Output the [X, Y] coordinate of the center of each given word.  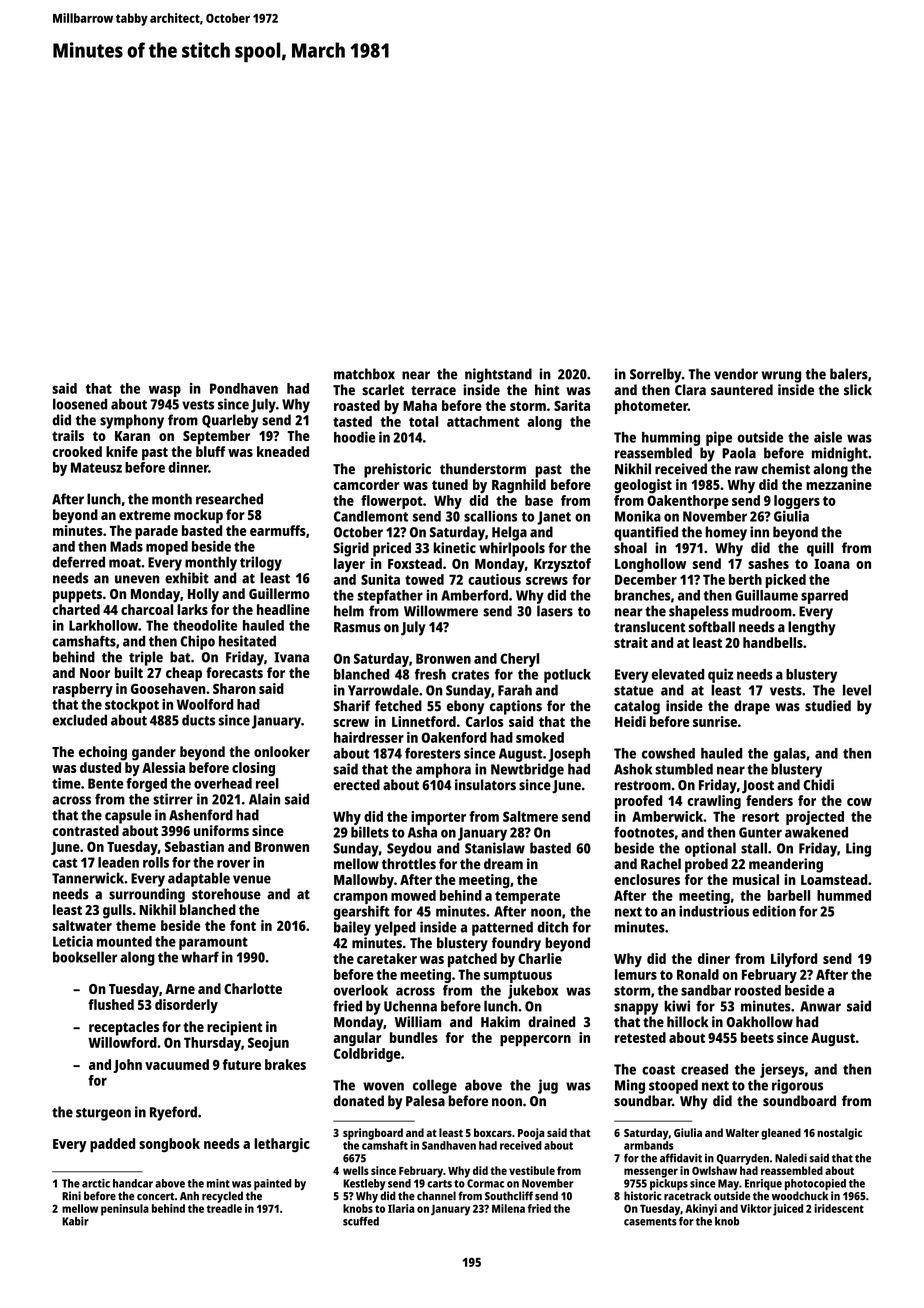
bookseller [85, 957]
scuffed [361, 1221]
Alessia [163, 767]
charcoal [147, 609]
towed [424, 579]
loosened [80, 404]
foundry [516, 944]
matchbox [364, 374]
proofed [638, 802]
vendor [736, 374]
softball [712, 627]
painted [273, 1184]
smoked [540, 737]
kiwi [677, 1006]
